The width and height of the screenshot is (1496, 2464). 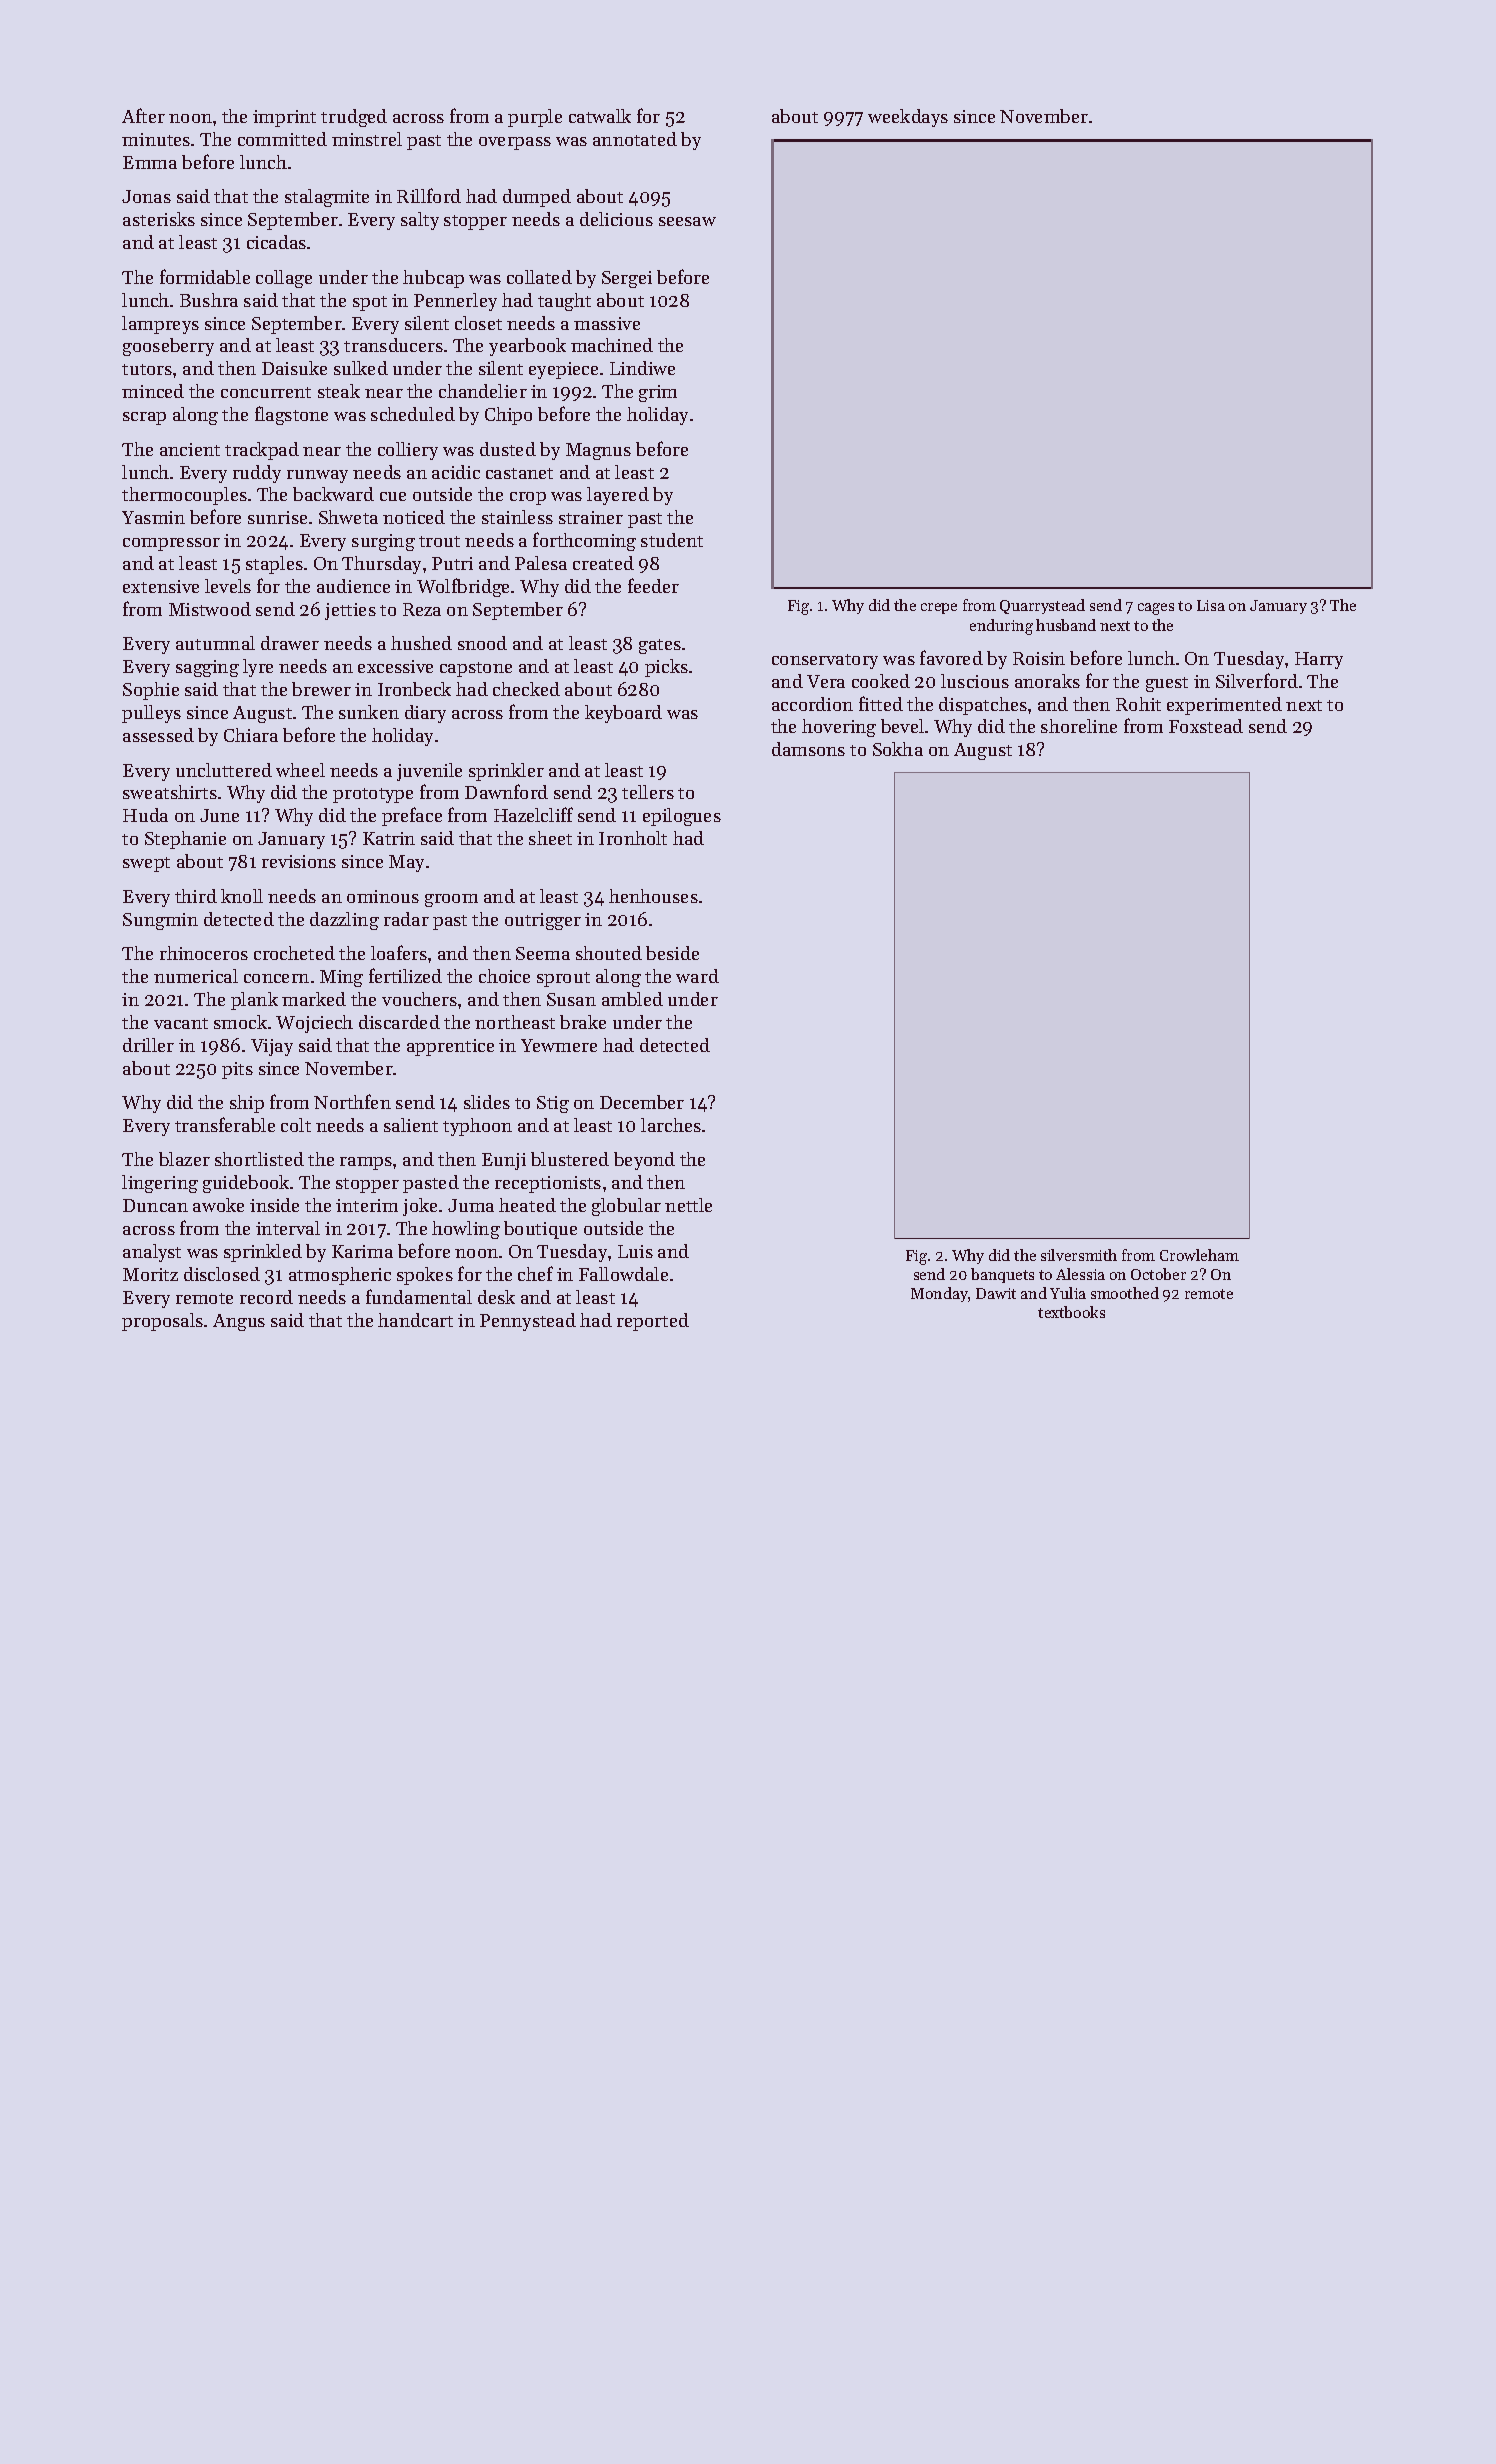 What do you see at coordinates (808, 749) in the screenshot?
I see `damsons` at bounding box center [808, 749].
